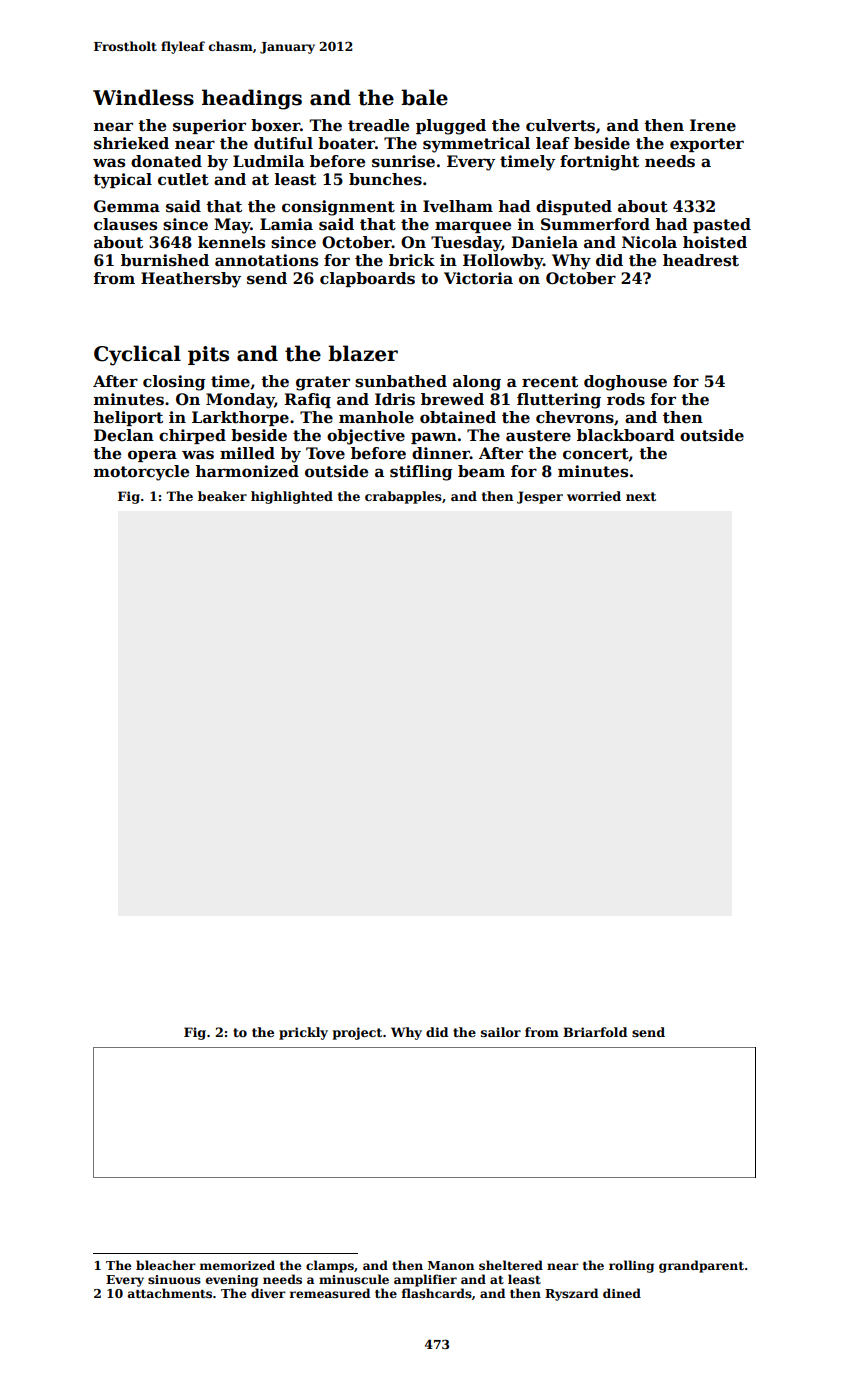 The image size is (849, 1400). I want to click on treadle, so click(378, 125).
